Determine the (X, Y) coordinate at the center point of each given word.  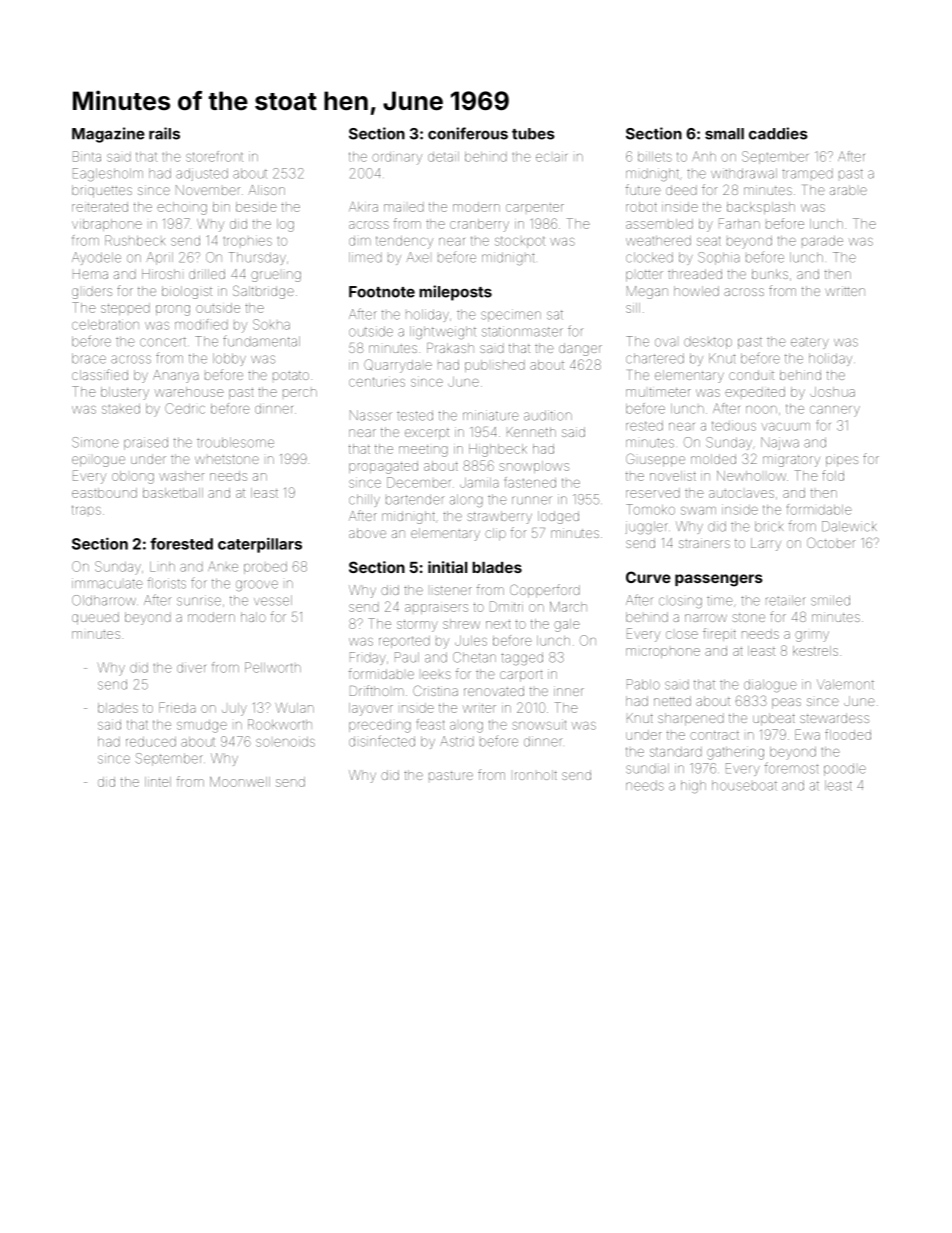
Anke (223, 567)
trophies (248, 240)
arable (848, 190)
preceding (380, 726)
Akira (363, 206)
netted (672, 701)
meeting (423, 451)
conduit (751, 375)
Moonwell (240, 782)
